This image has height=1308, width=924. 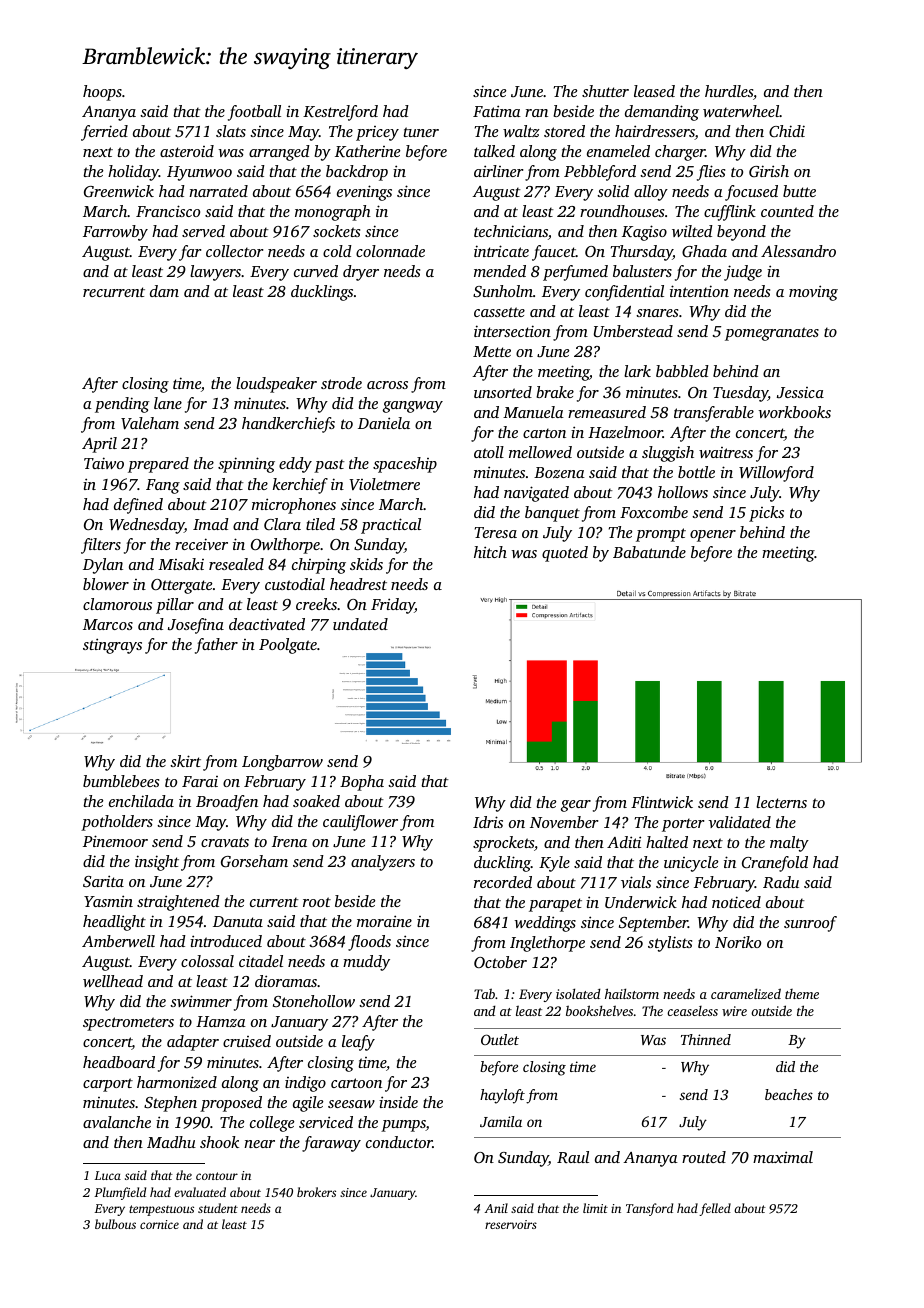 What do you see at coordinates (360, 624) in the image?
I see `undated` at bounding box center [360, 624].
